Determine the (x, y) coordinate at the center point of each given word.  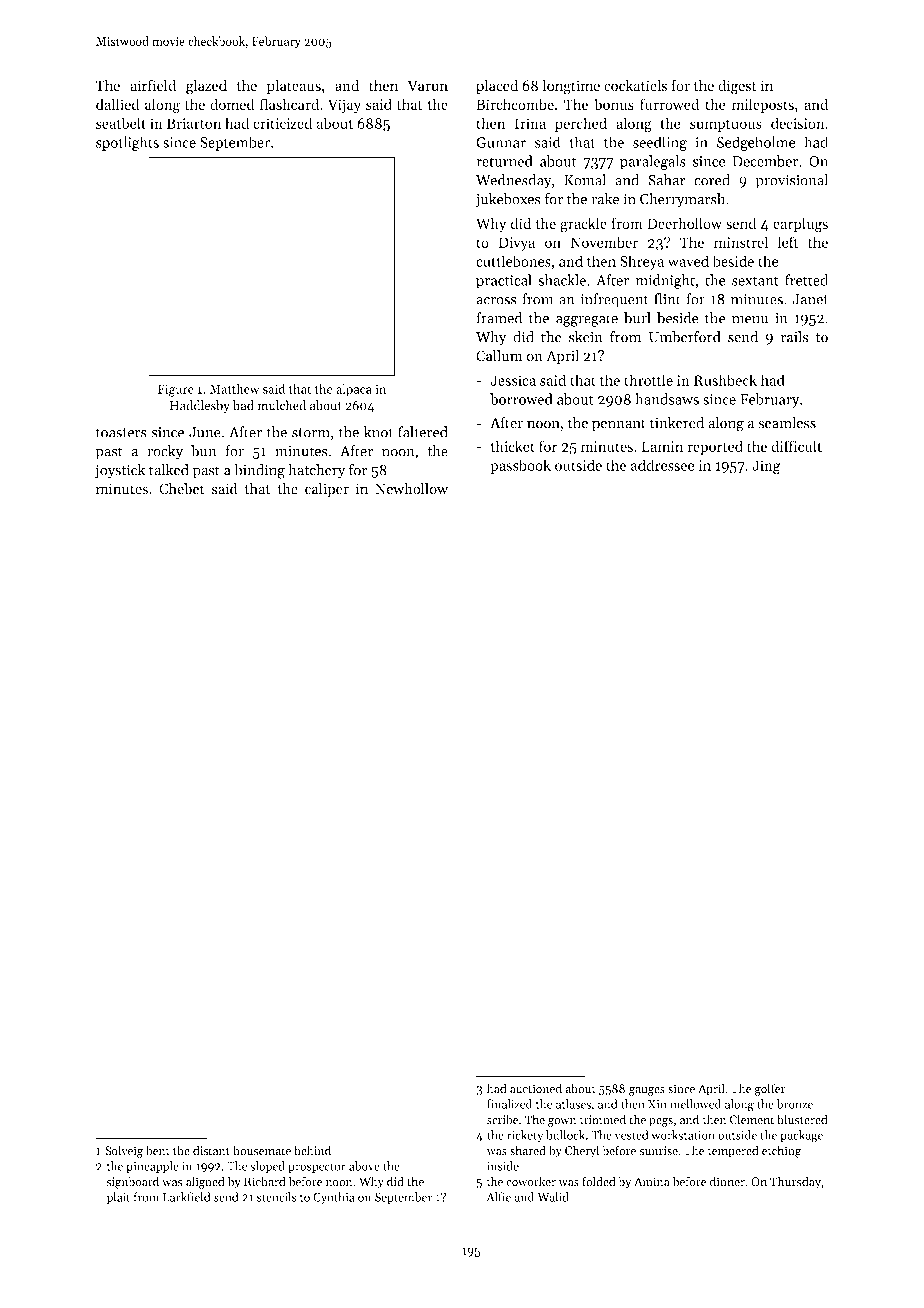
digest (737, 87)
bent (158, 1150)
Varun (428, 85)
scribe (503, 1119)
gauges (647, 1091)
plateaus (294, 86)
